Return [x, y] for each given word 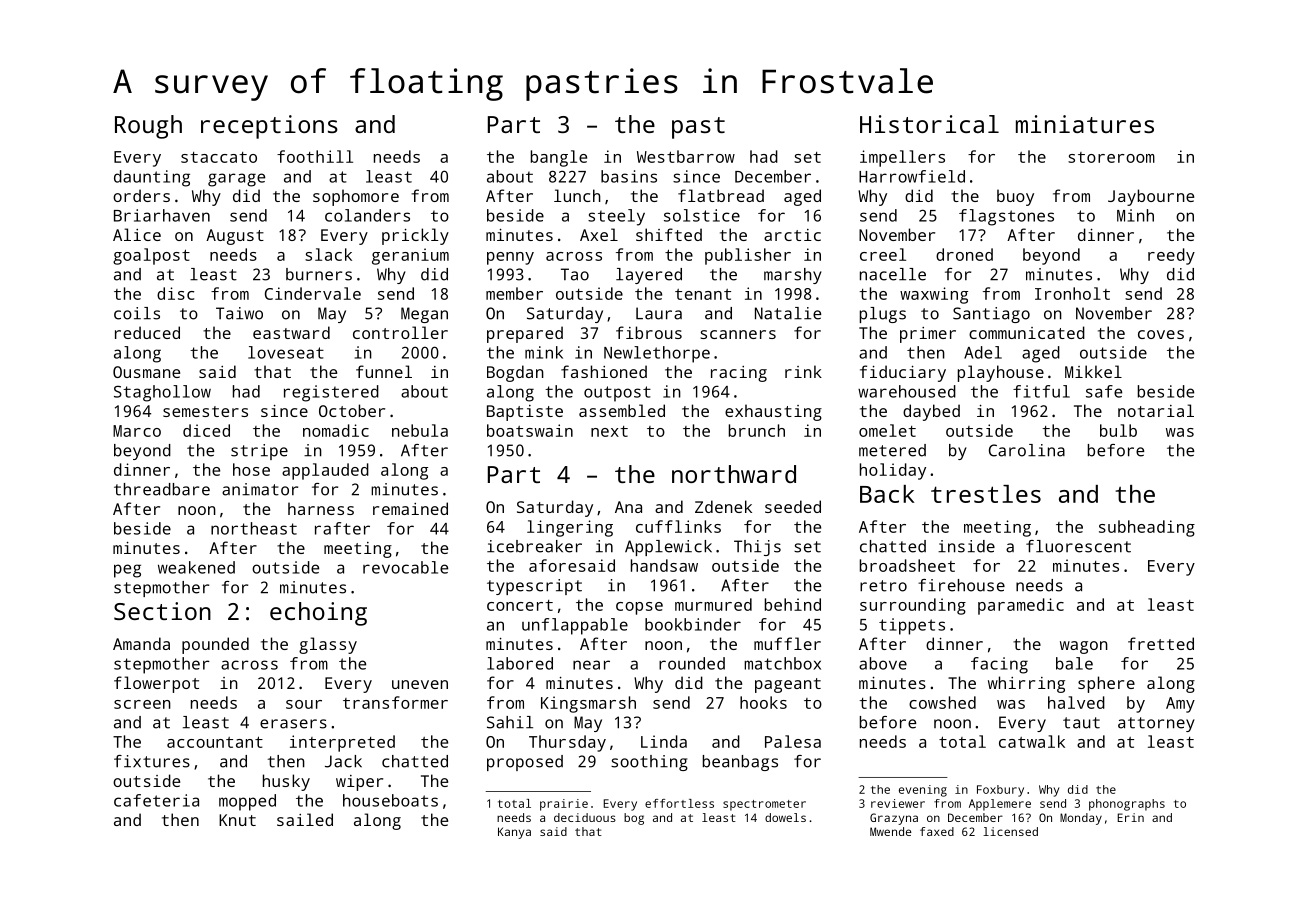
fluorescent [1078, 546]
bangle [559, 158]
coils [137, 313]
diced [206, 430]
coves [1161, 334]
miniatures [1085, 124]
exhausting [773, 412]
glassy [328, 645]
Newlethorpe [657, 354]
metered [892, 450]
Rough [148, 127]
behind [793, 604]
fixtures [152, 761]
